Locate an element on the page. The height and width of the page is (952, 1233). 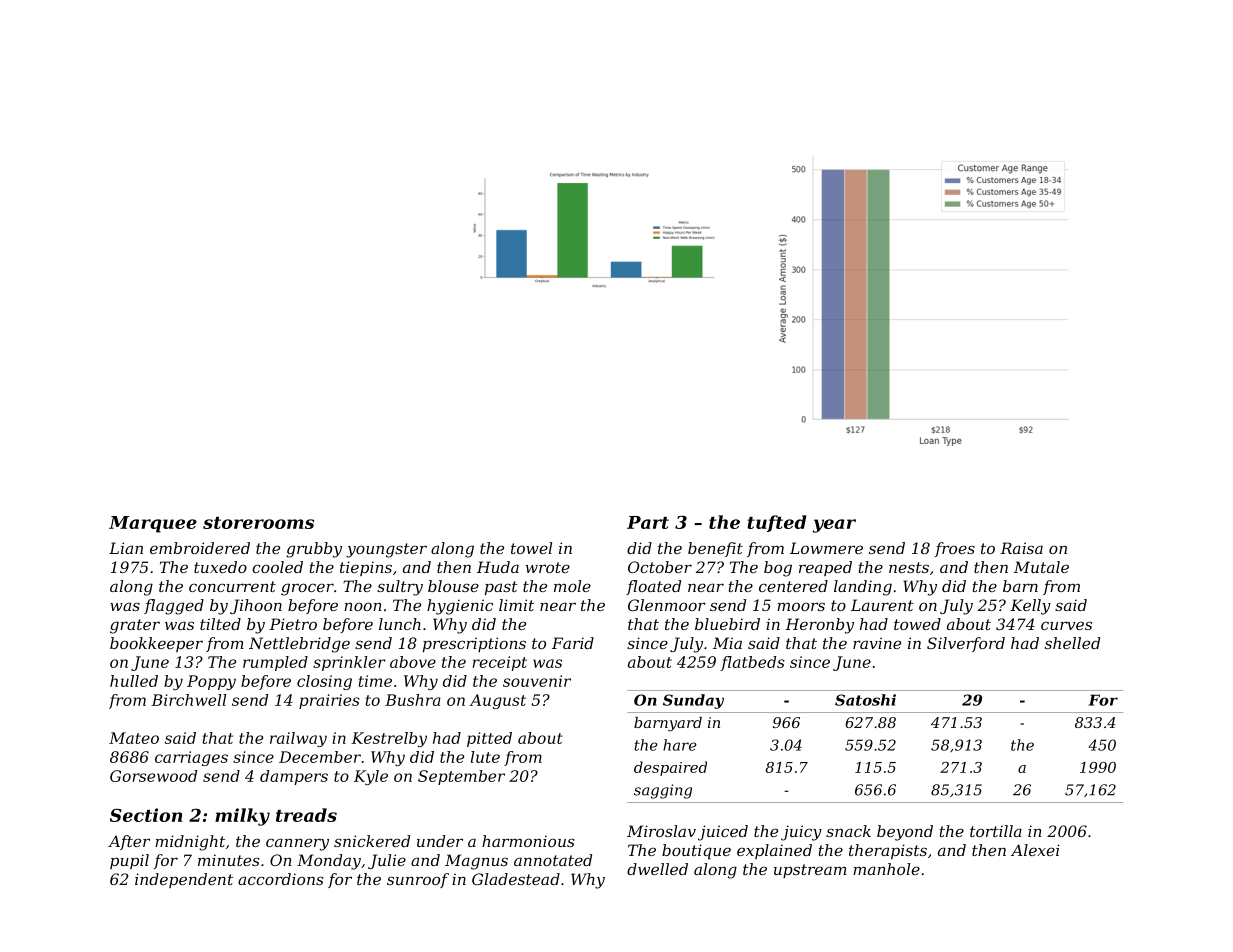
Marquee is located at coordinates (153, 524).
